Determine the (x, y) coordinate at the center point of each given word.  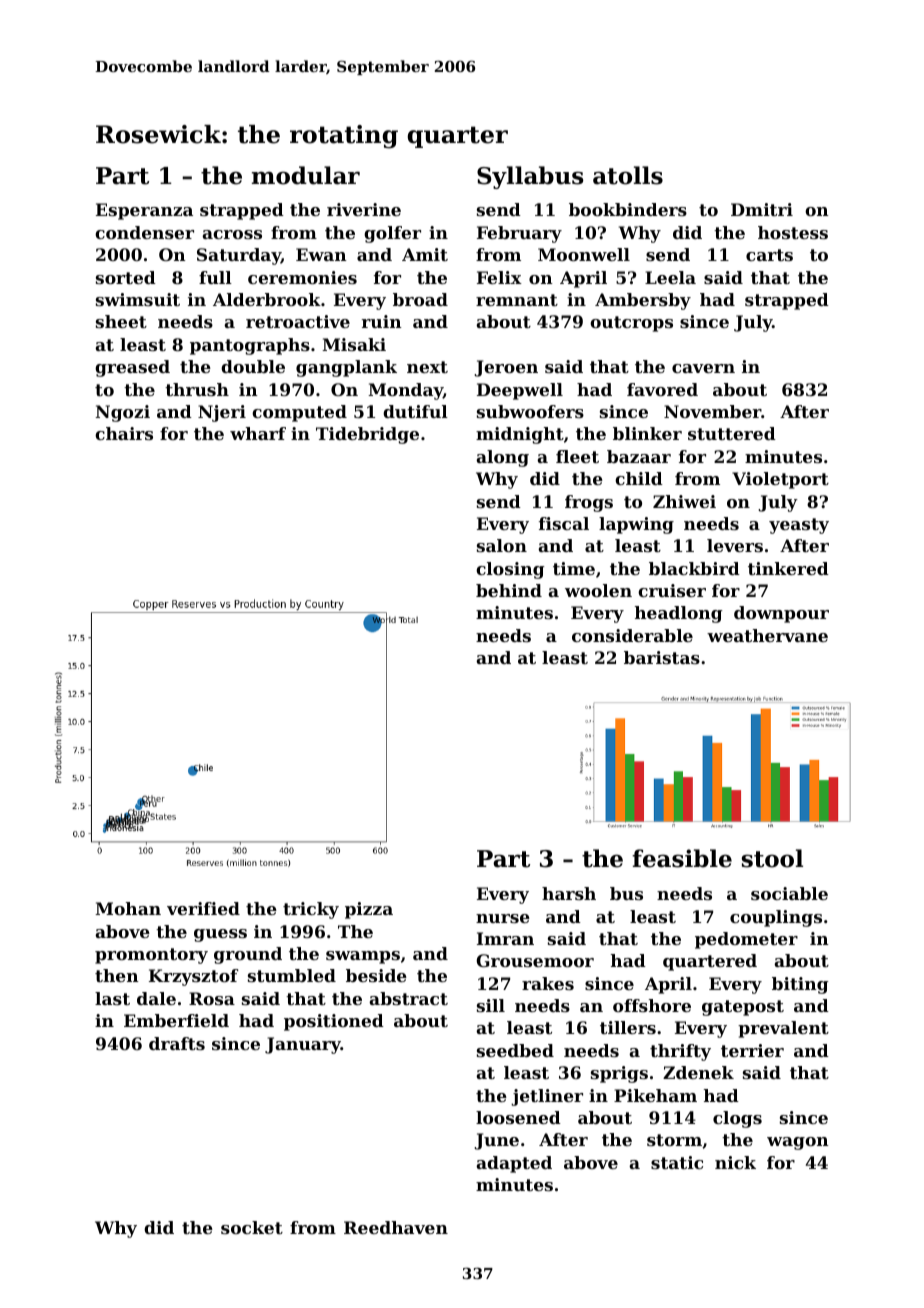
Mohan (128, 908)
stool (772, 858)
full (215, 277)
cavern (703, 368)
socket (252, 1227)
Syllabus (530, 177)
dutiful (415, 411)
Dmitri (762, 209)
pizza (369, 910)
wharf (258, 433)
